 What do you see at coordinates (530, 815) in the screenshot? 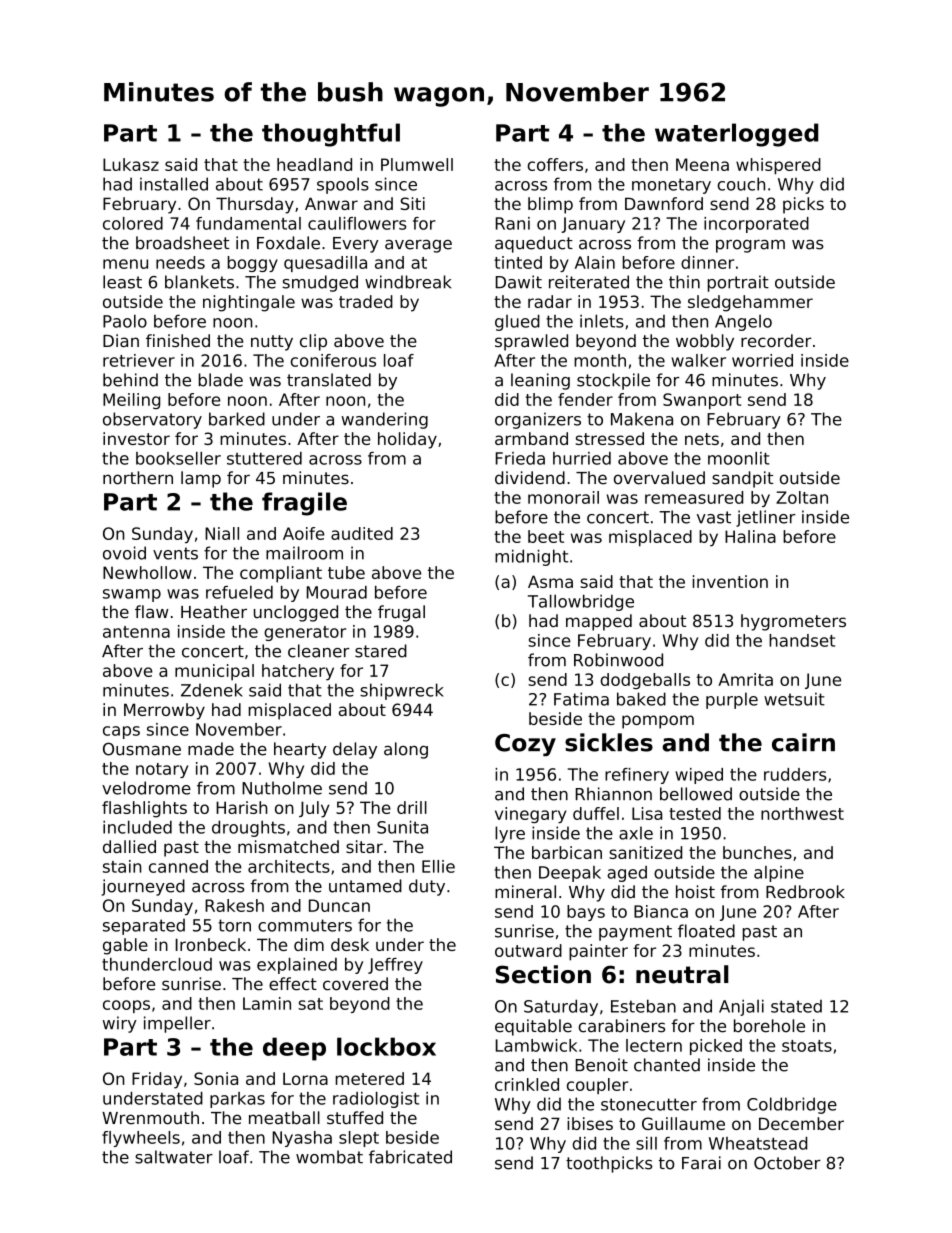
I see `vinegary` at bounding box center [530, 815].
